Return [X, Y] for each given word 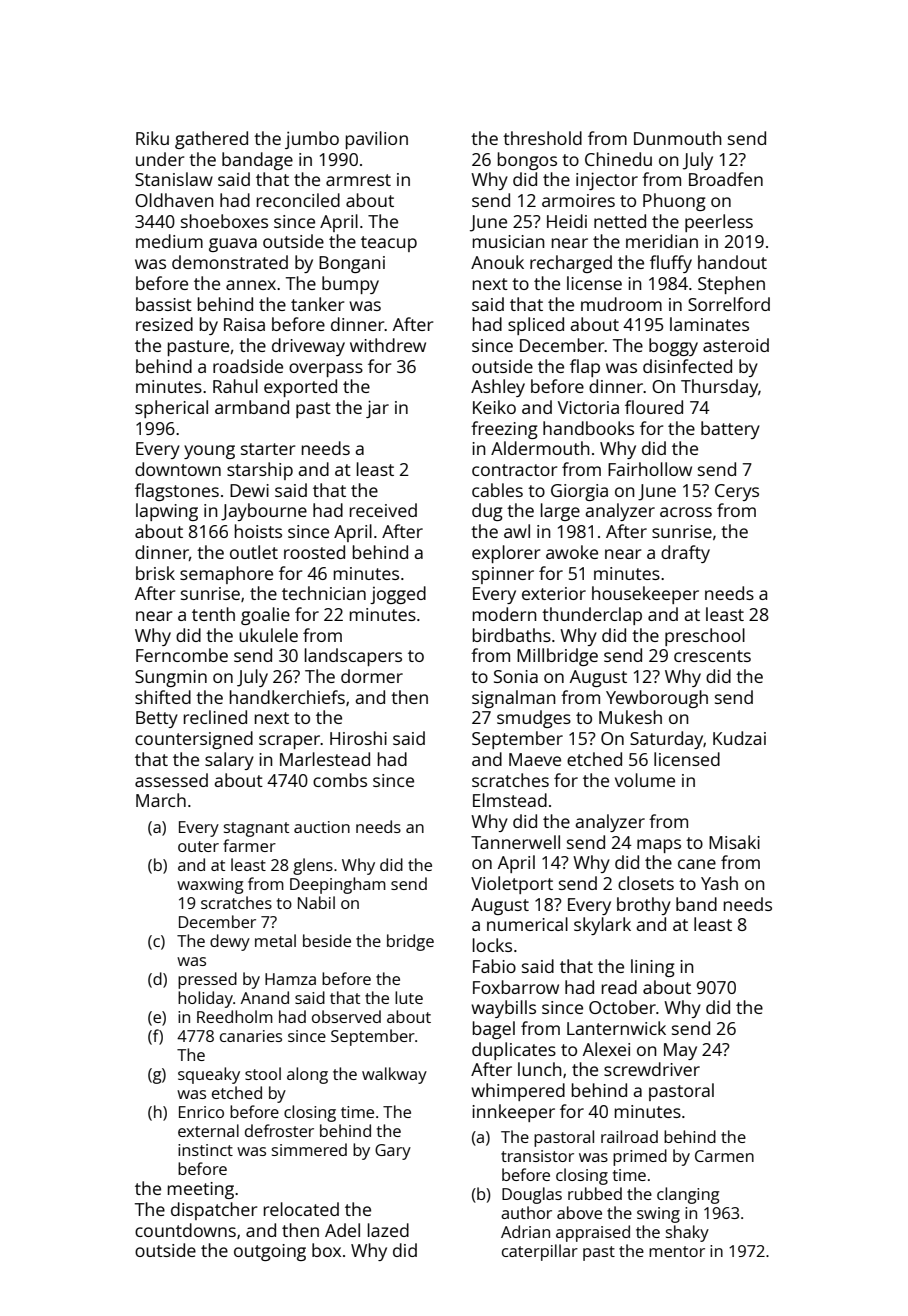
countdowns [185, 1230]
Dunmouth [678, 138]
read [619, 987]
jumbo [312, 140]
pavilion [377, 140]
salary [229, 761]
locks [492, 945]
